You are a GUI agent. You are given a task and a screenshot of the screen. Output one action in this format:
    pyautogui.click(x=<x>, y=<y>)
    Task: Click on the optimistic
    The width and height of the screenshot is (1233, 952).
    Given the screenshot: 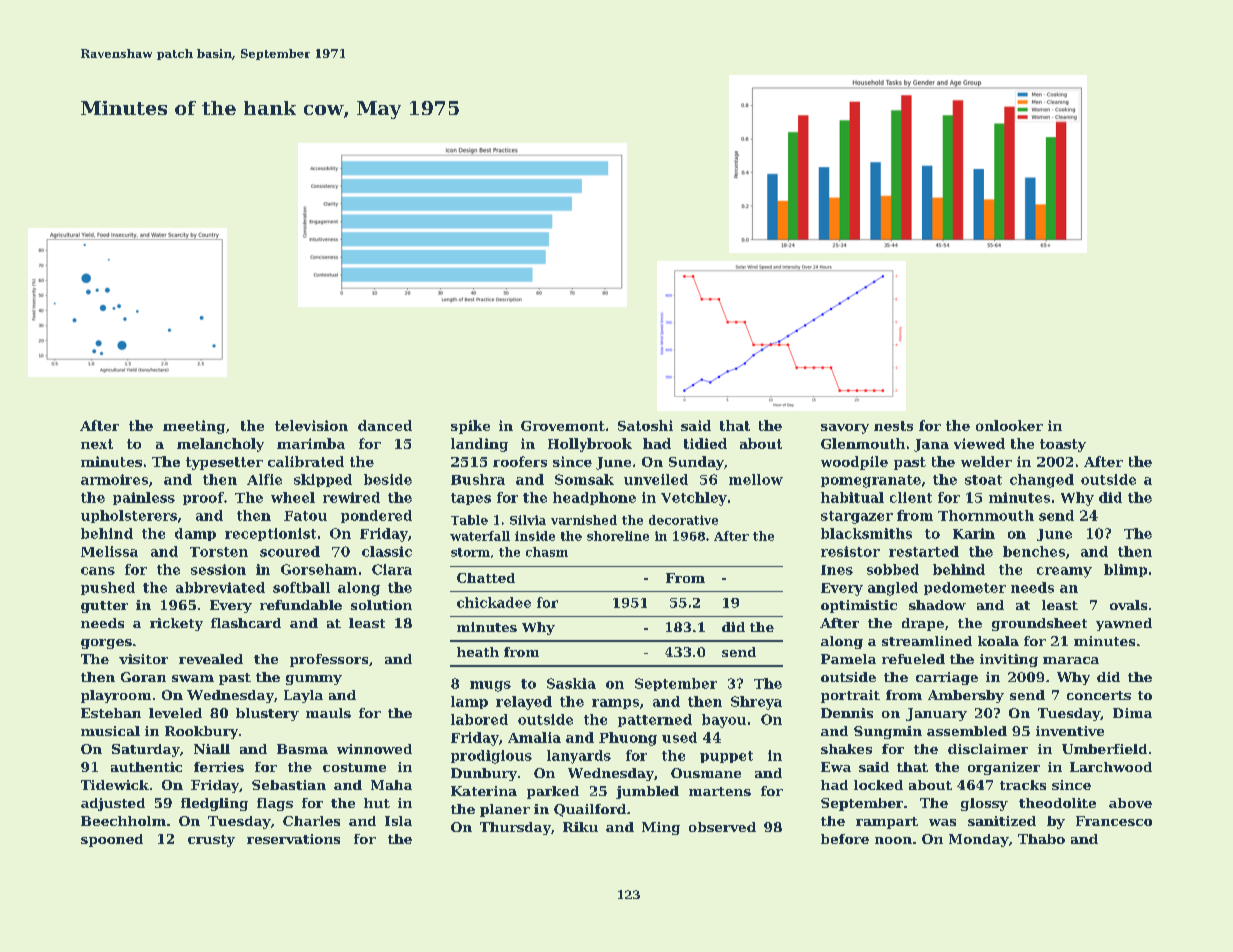 What is the action you would take?
    pyautogui.click(x=859, y=606)
